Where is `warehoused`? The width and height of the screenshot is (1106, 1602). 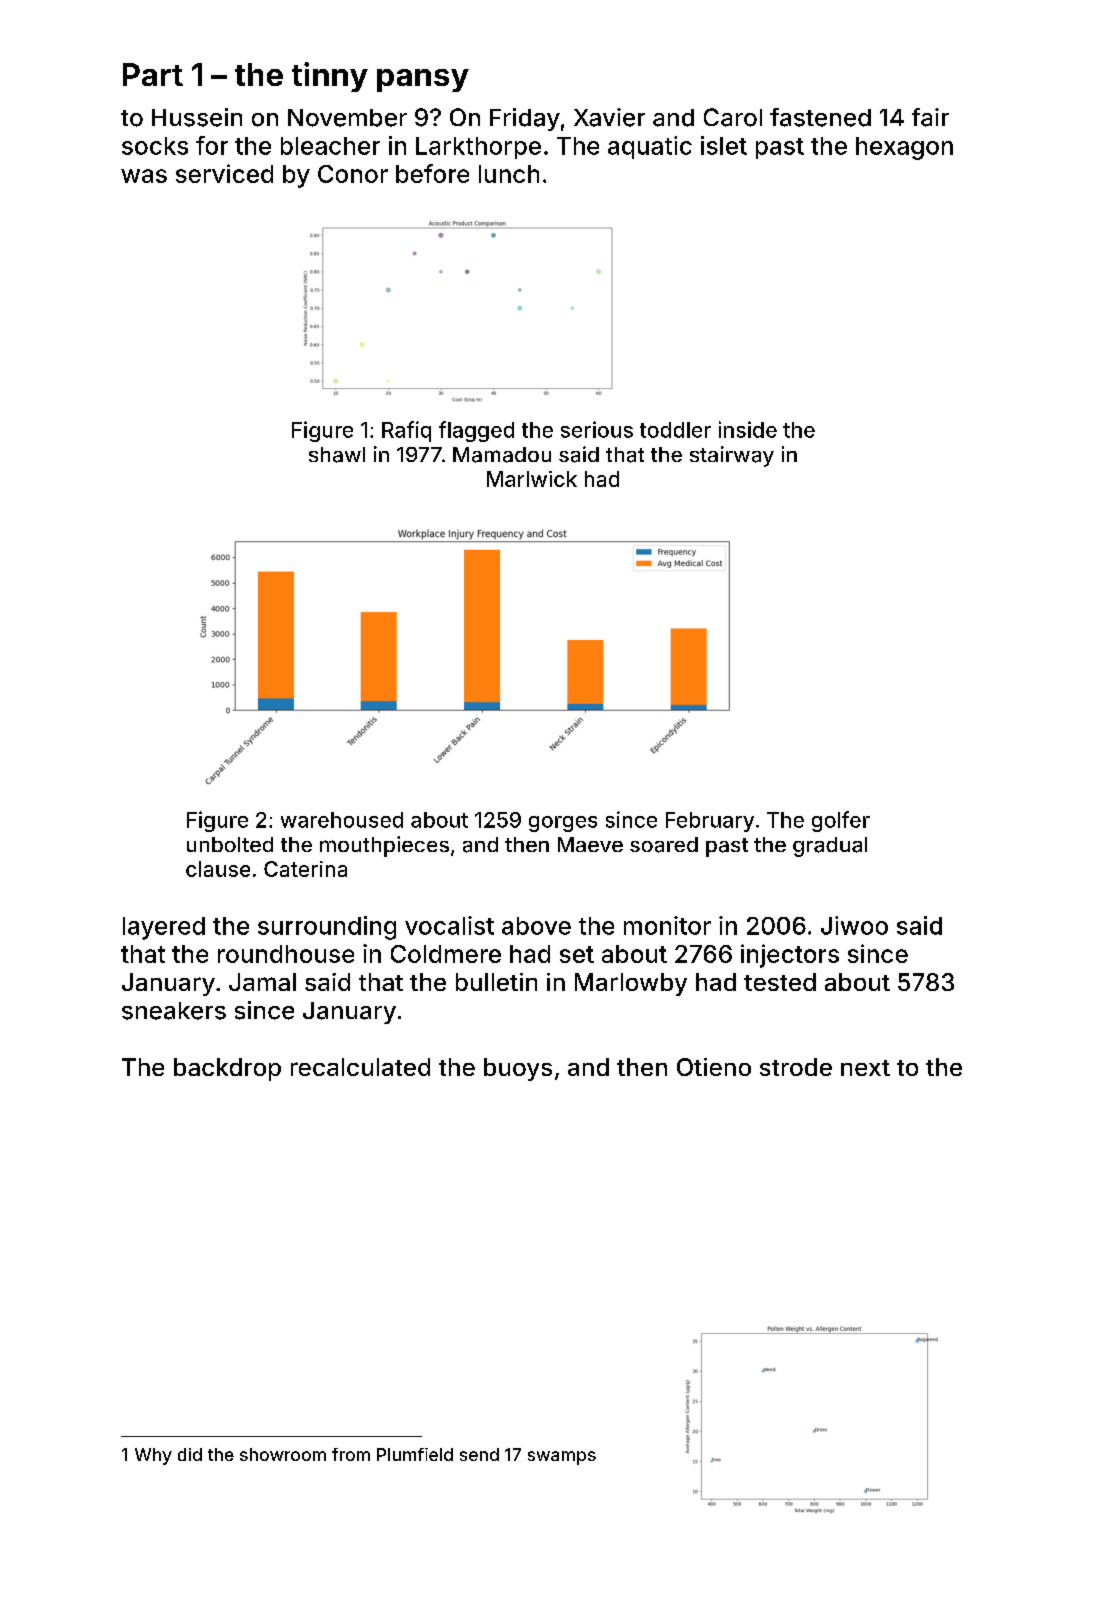
warehoused is located at coordinates (342, 820).
